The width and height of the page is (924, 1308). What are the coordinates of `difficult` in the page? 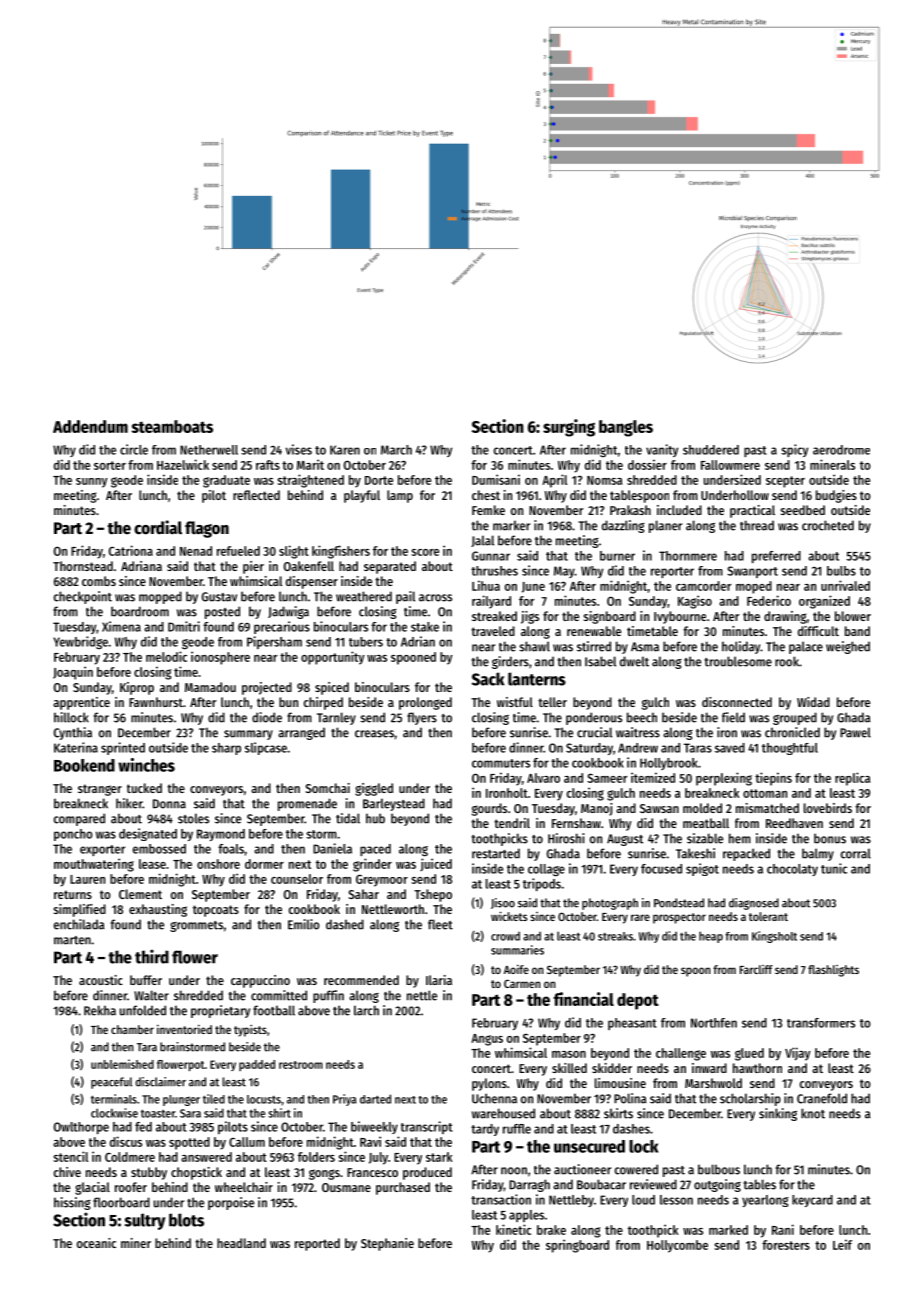 It's located at (818, 631).
